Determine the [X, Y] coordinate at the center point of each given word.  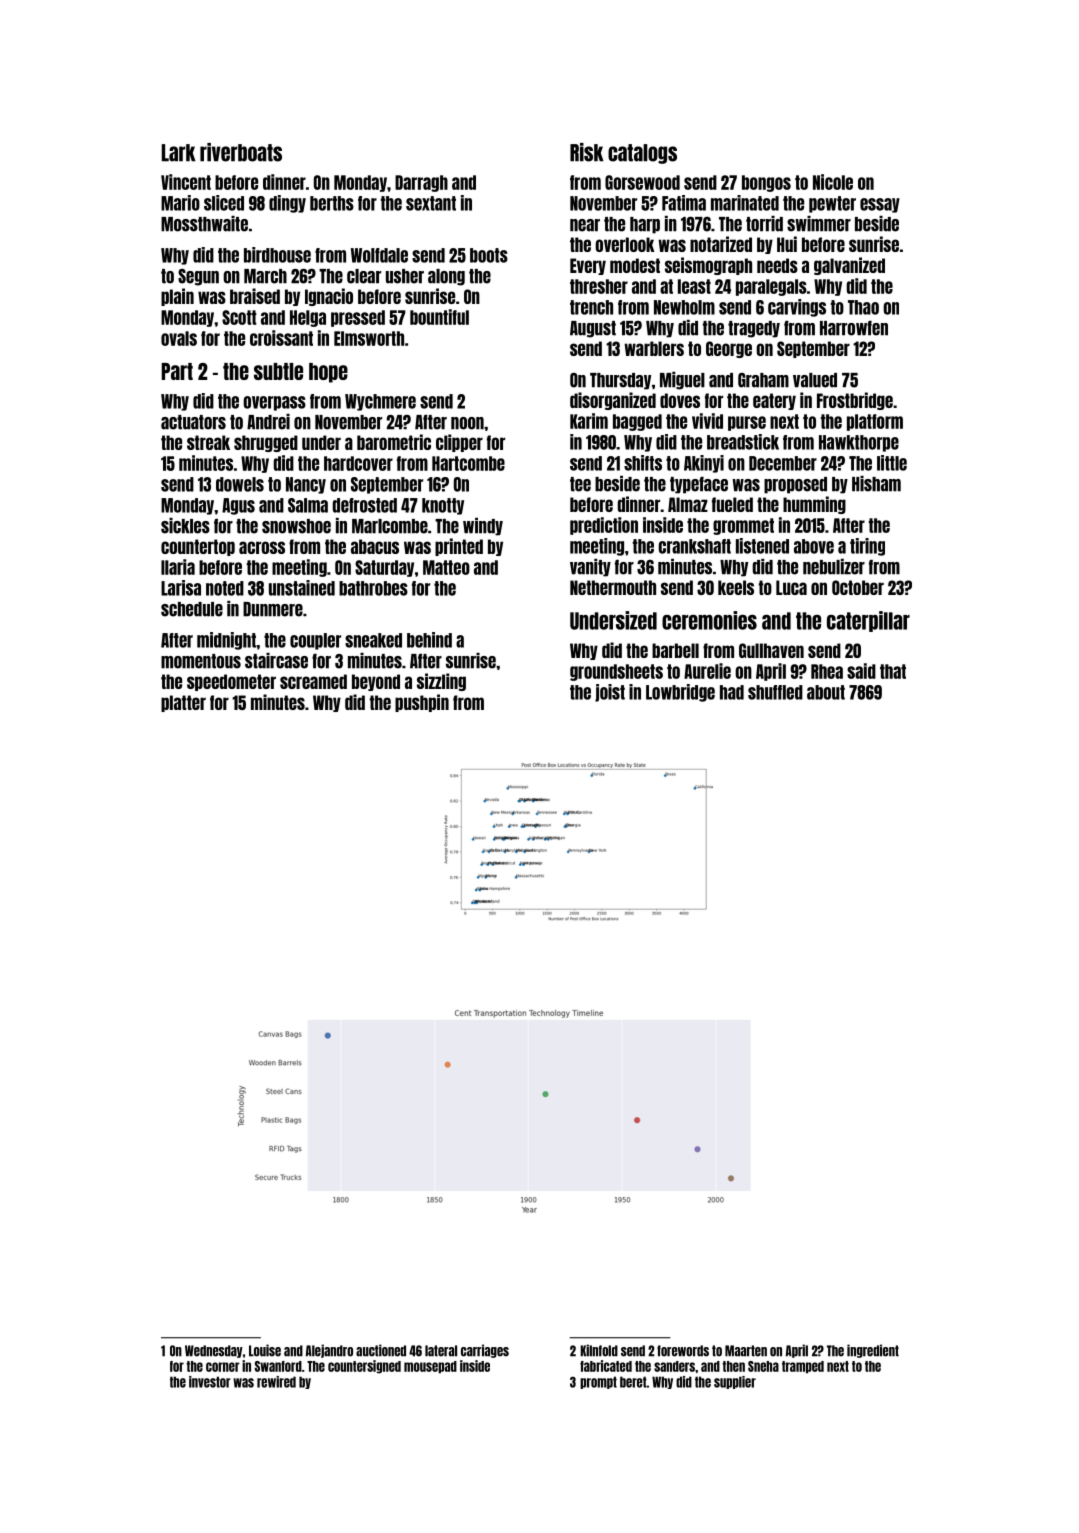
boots [489, 255]
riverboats [241, 152]
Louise [265, 1350]
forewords [683, 1351]
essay [880, 205]
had [732, 692]
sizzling [441, 682]
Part [177, 371]
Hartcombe [468, 463]
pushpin [422, 703]
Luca [791, 587]
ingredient [873, 1351]
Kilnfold [599, 1350]
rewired [276, 1382]
